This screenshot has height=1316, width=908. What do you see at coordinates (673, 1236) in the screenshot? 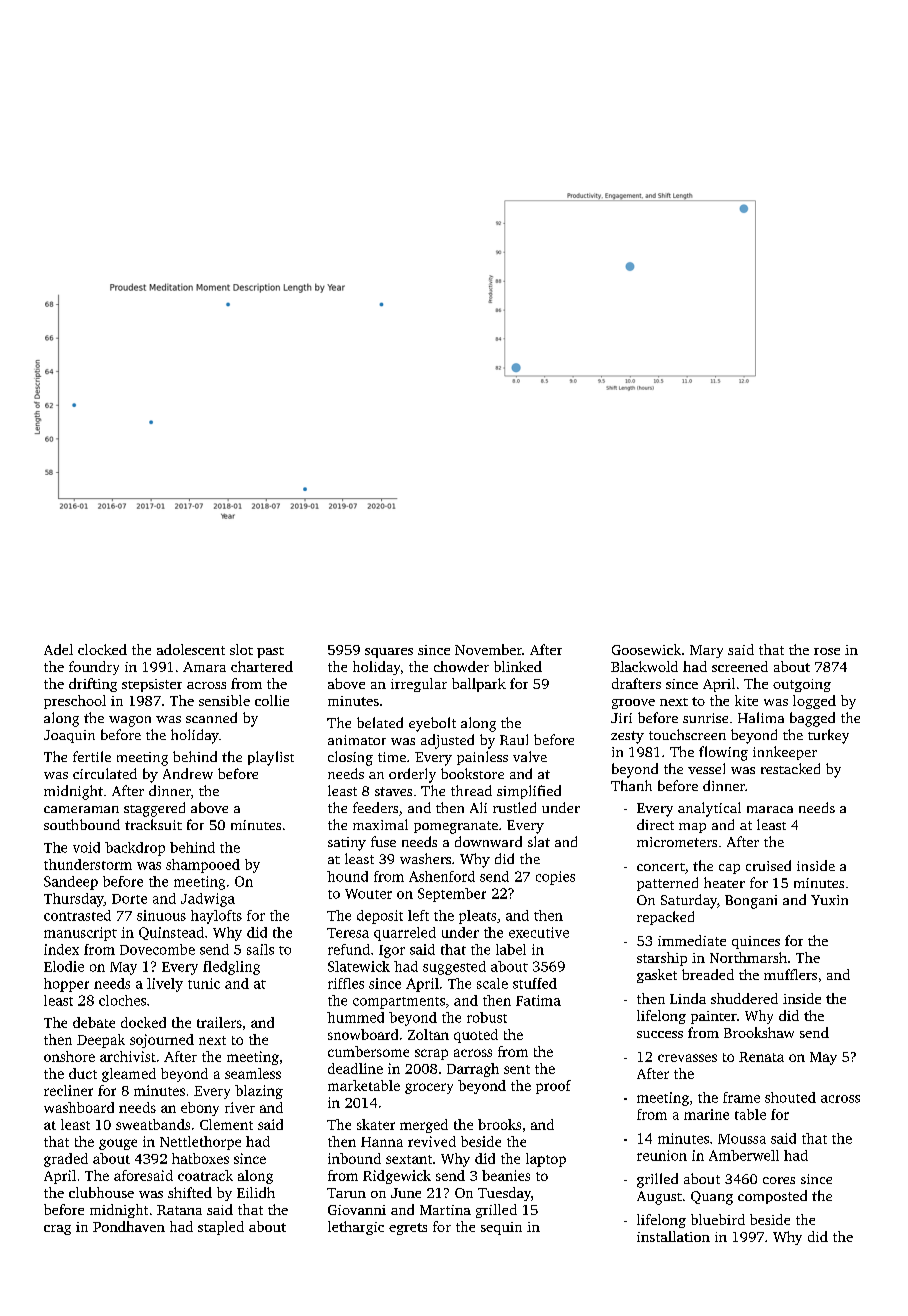
I see `installation` at bounding box center [673, 1236].
